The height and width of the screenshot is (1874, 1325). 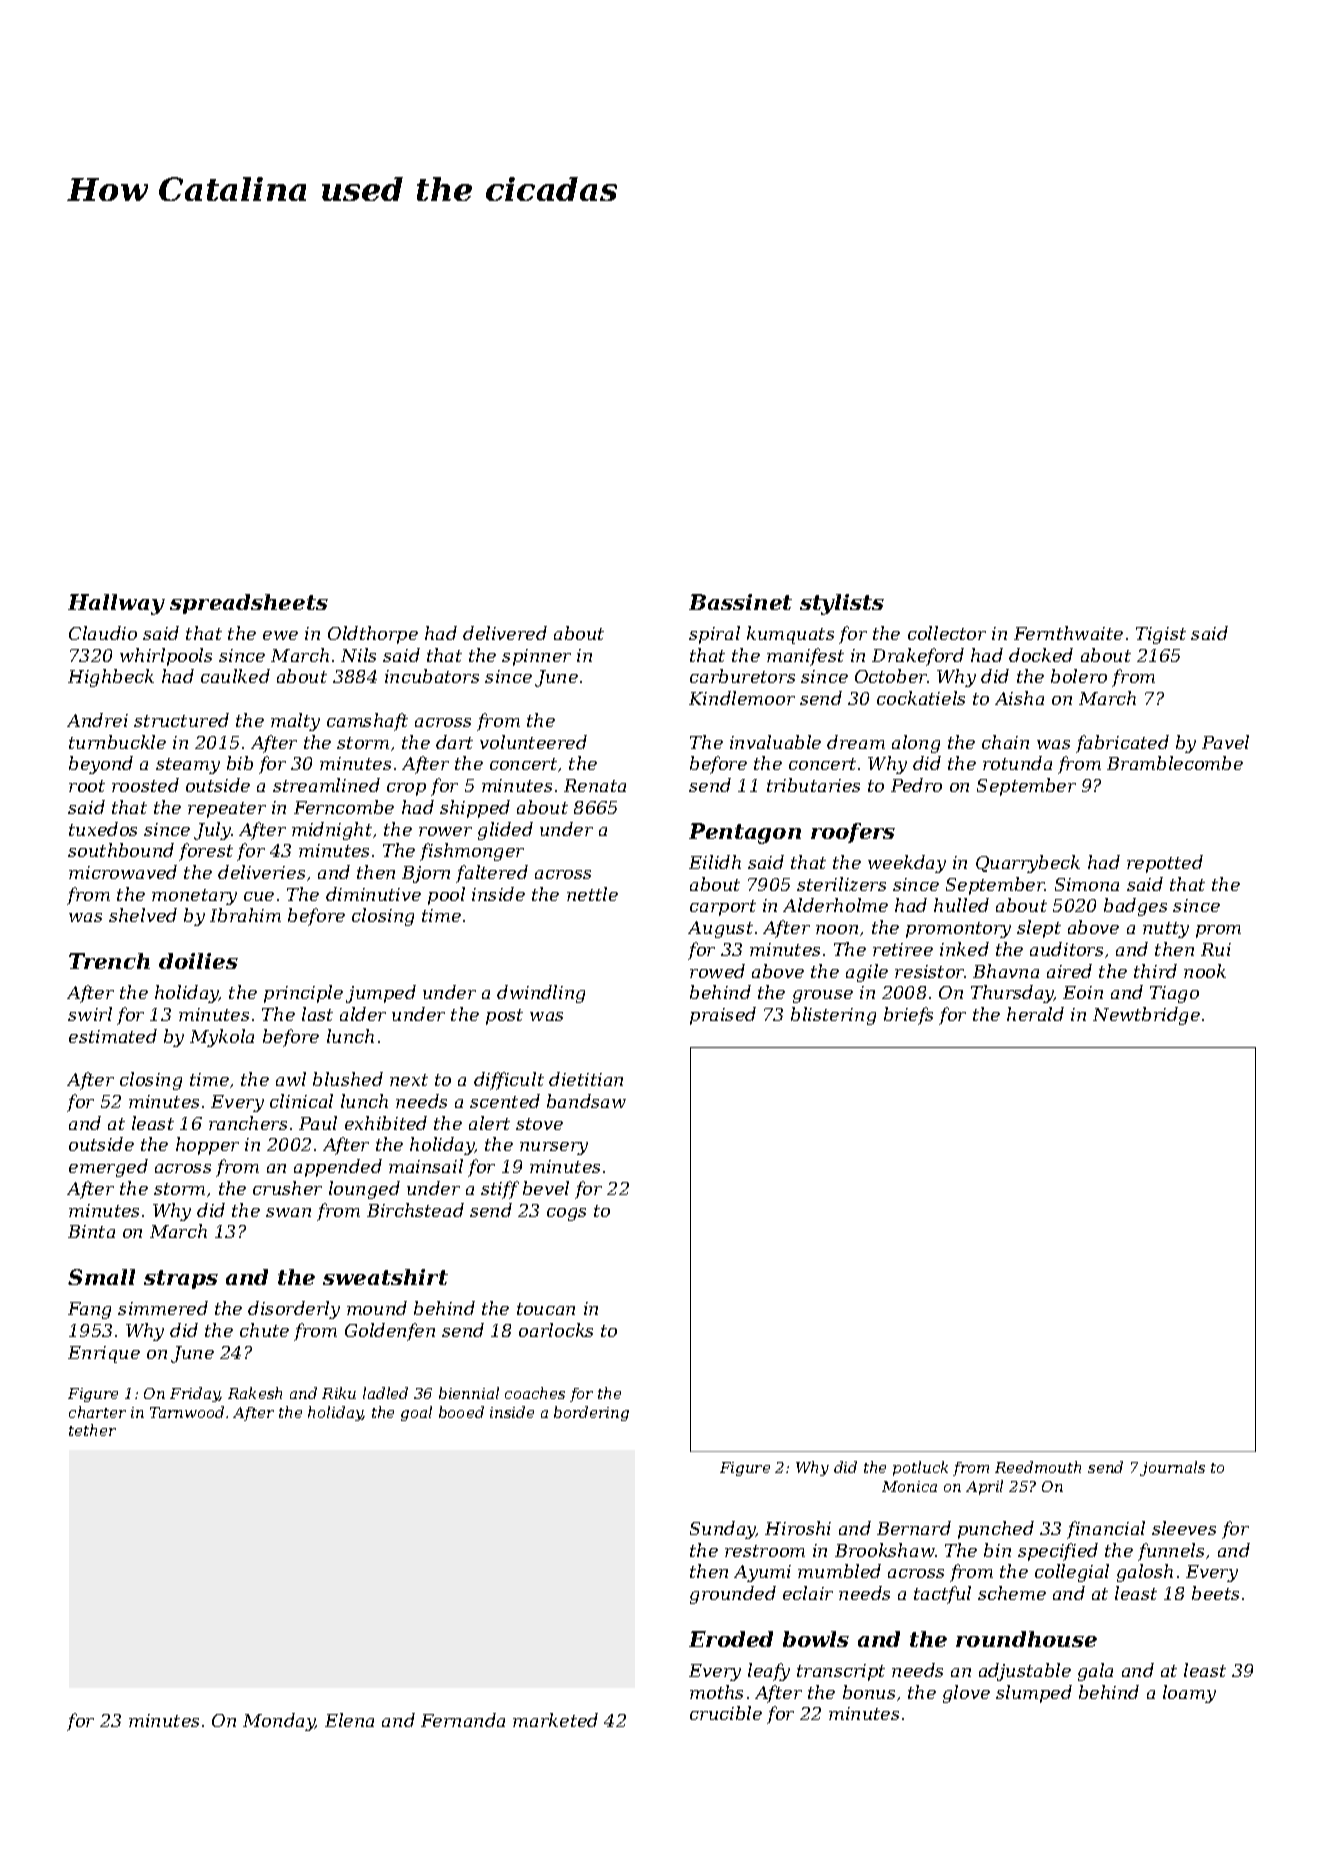 I want to click on Monday, so click(x=279, y=1722).
